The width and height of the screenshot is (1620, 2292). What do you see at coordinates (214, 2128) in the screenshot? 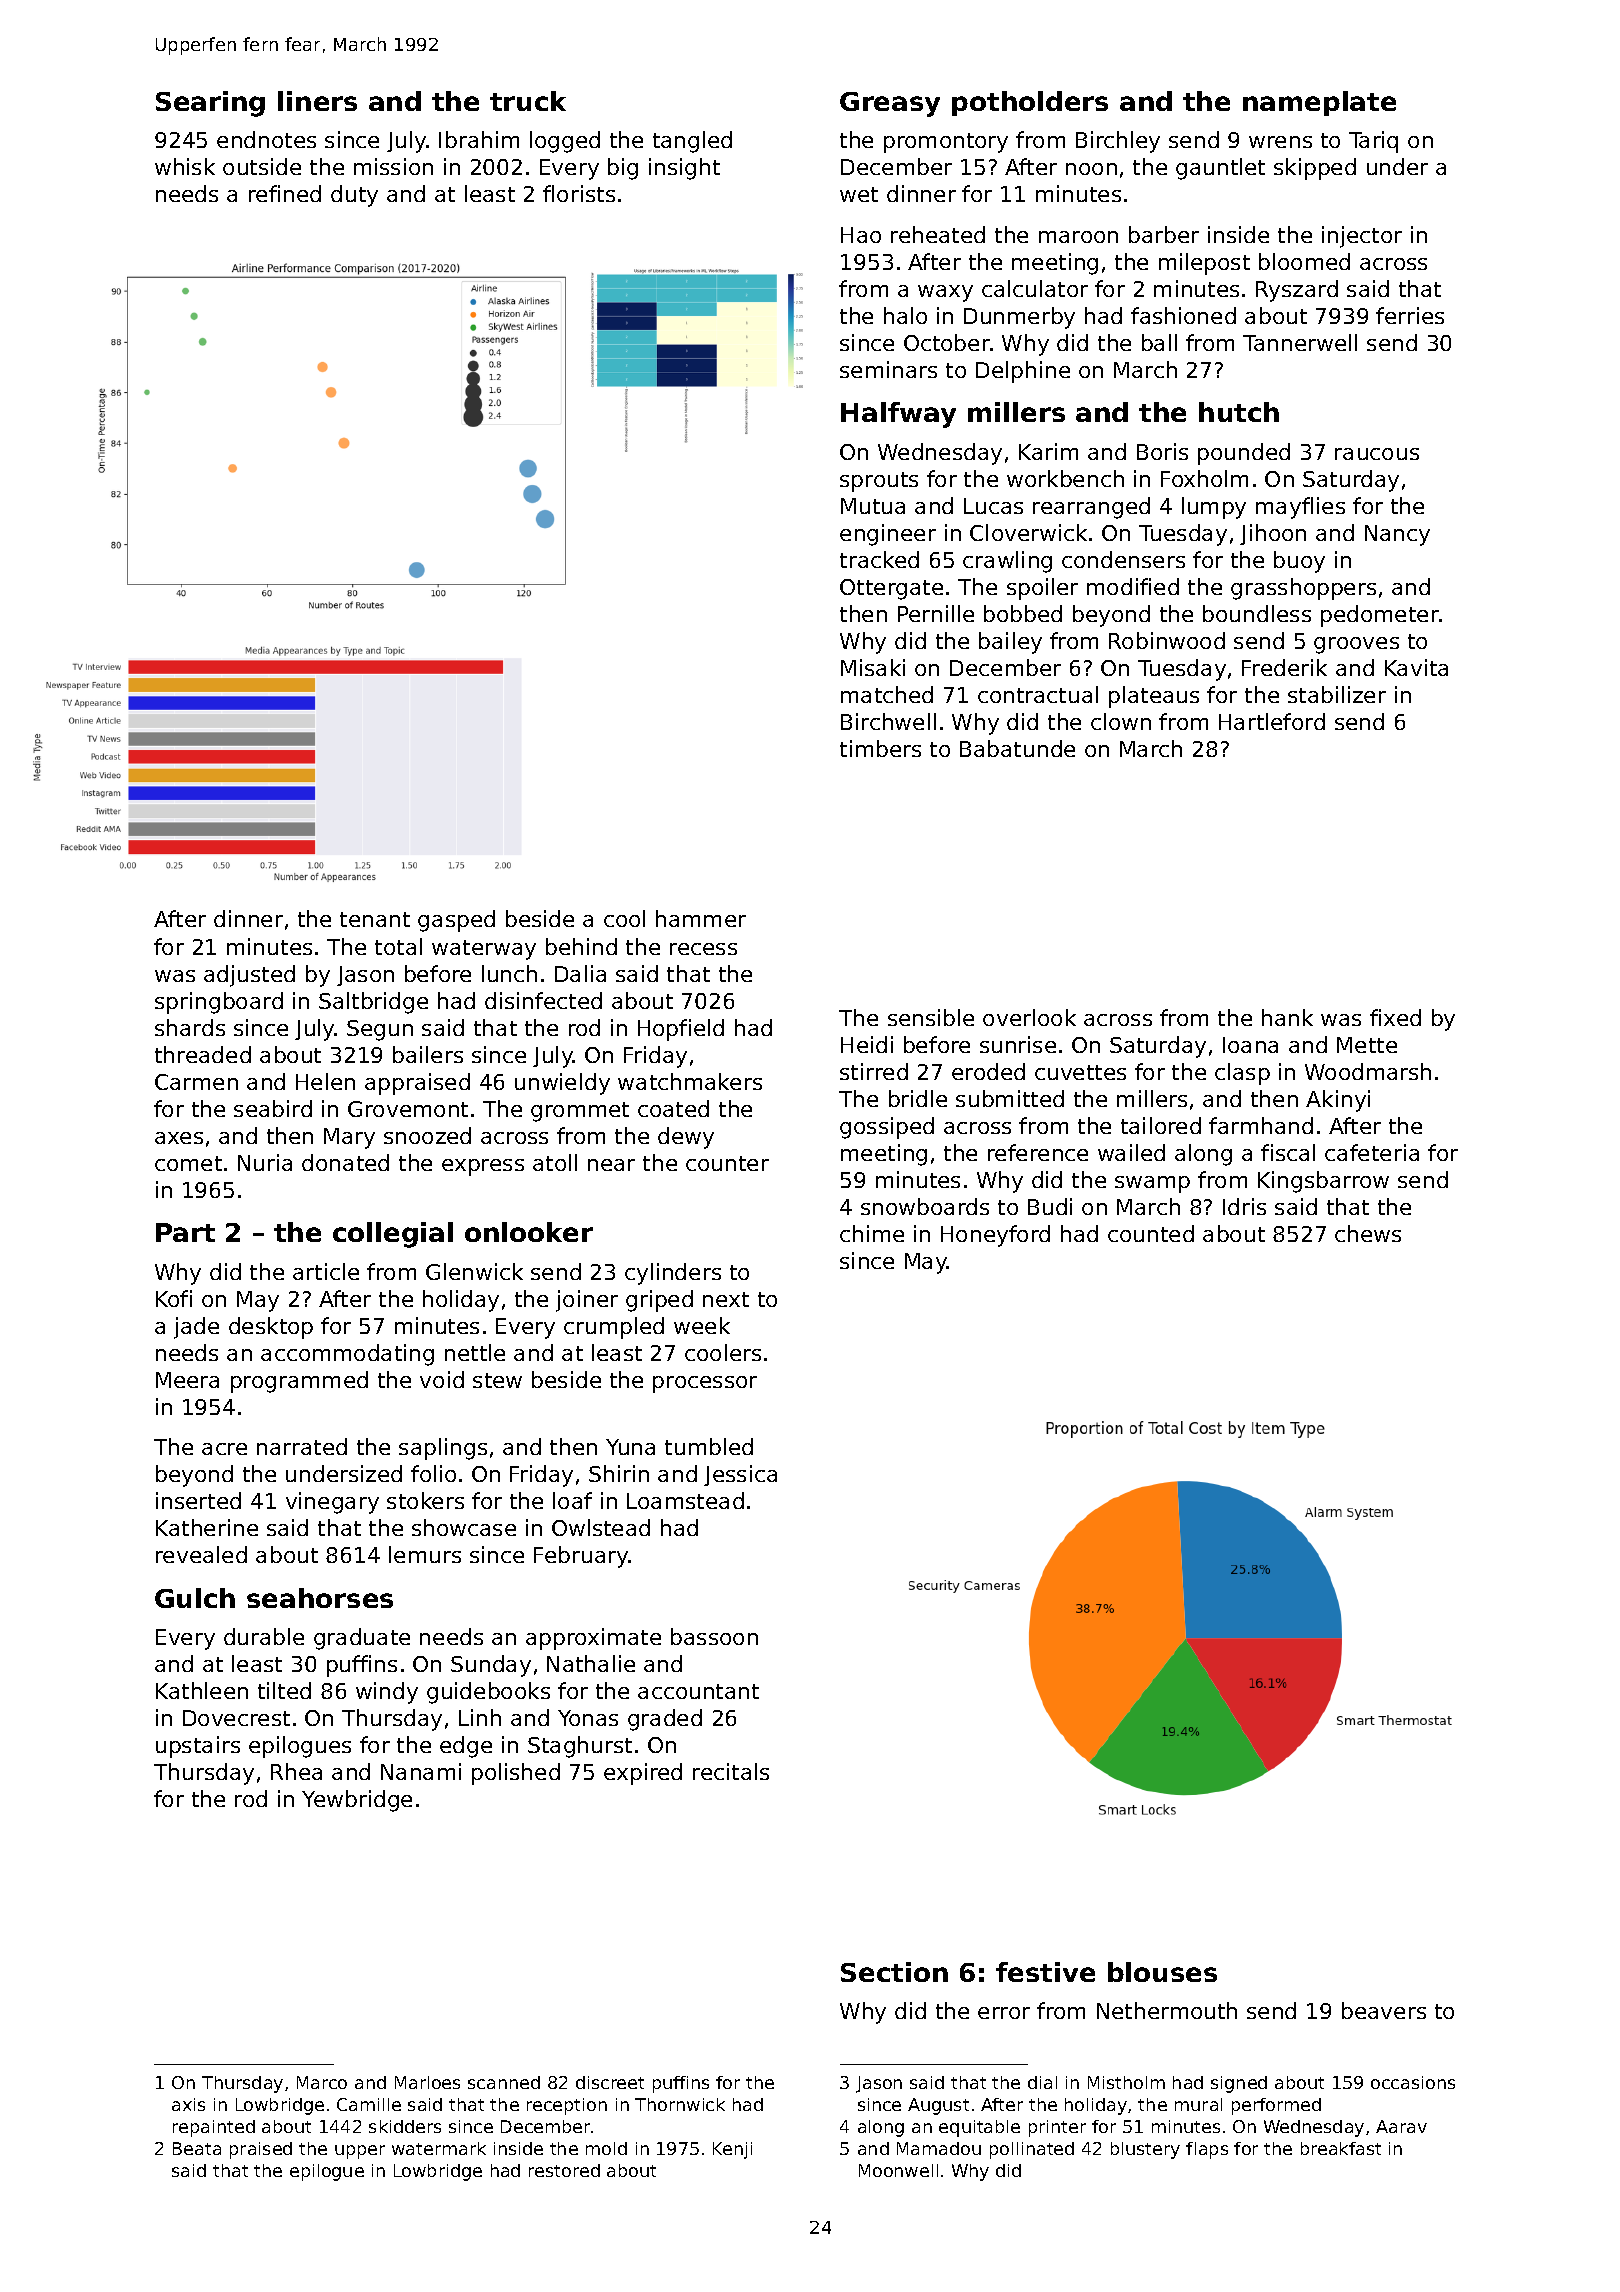
I see `repainted` at bounding box center [214, 2128].
